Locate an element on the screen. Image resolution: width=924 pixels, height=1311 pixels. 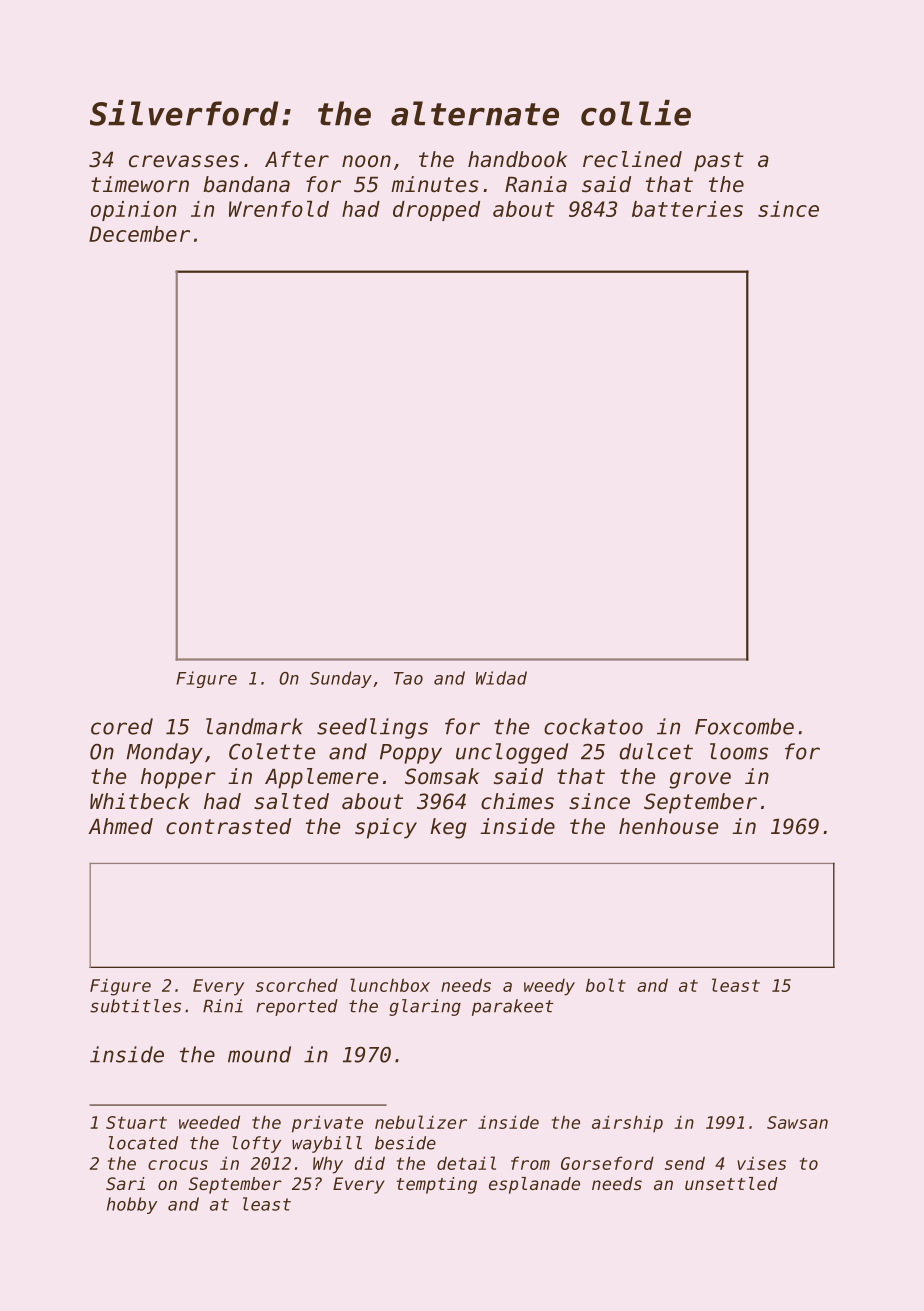
seedlings is located at coordinates (372, 728).
